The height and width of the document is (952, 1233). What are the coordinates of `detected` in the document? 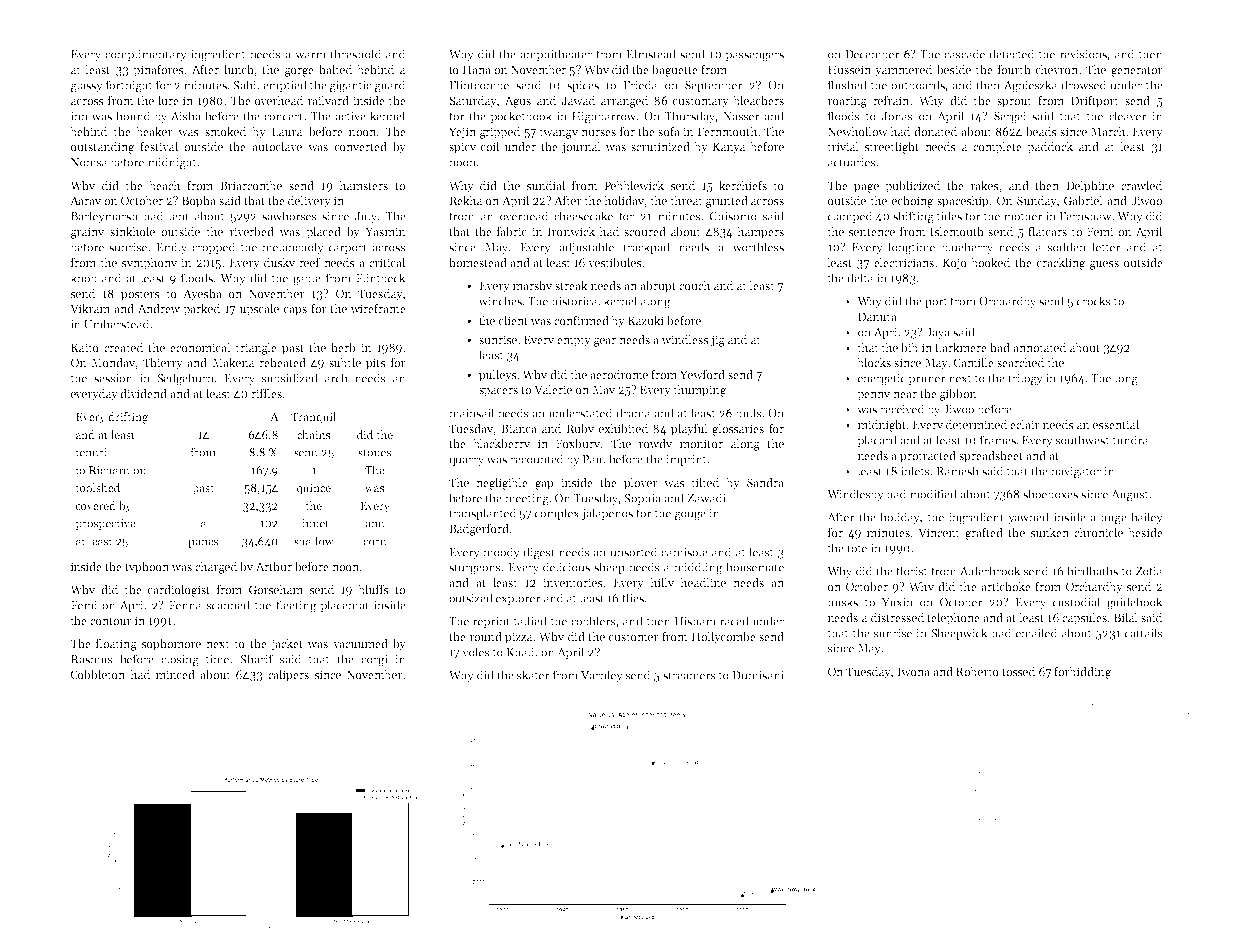 It's located at (1011, 54).
